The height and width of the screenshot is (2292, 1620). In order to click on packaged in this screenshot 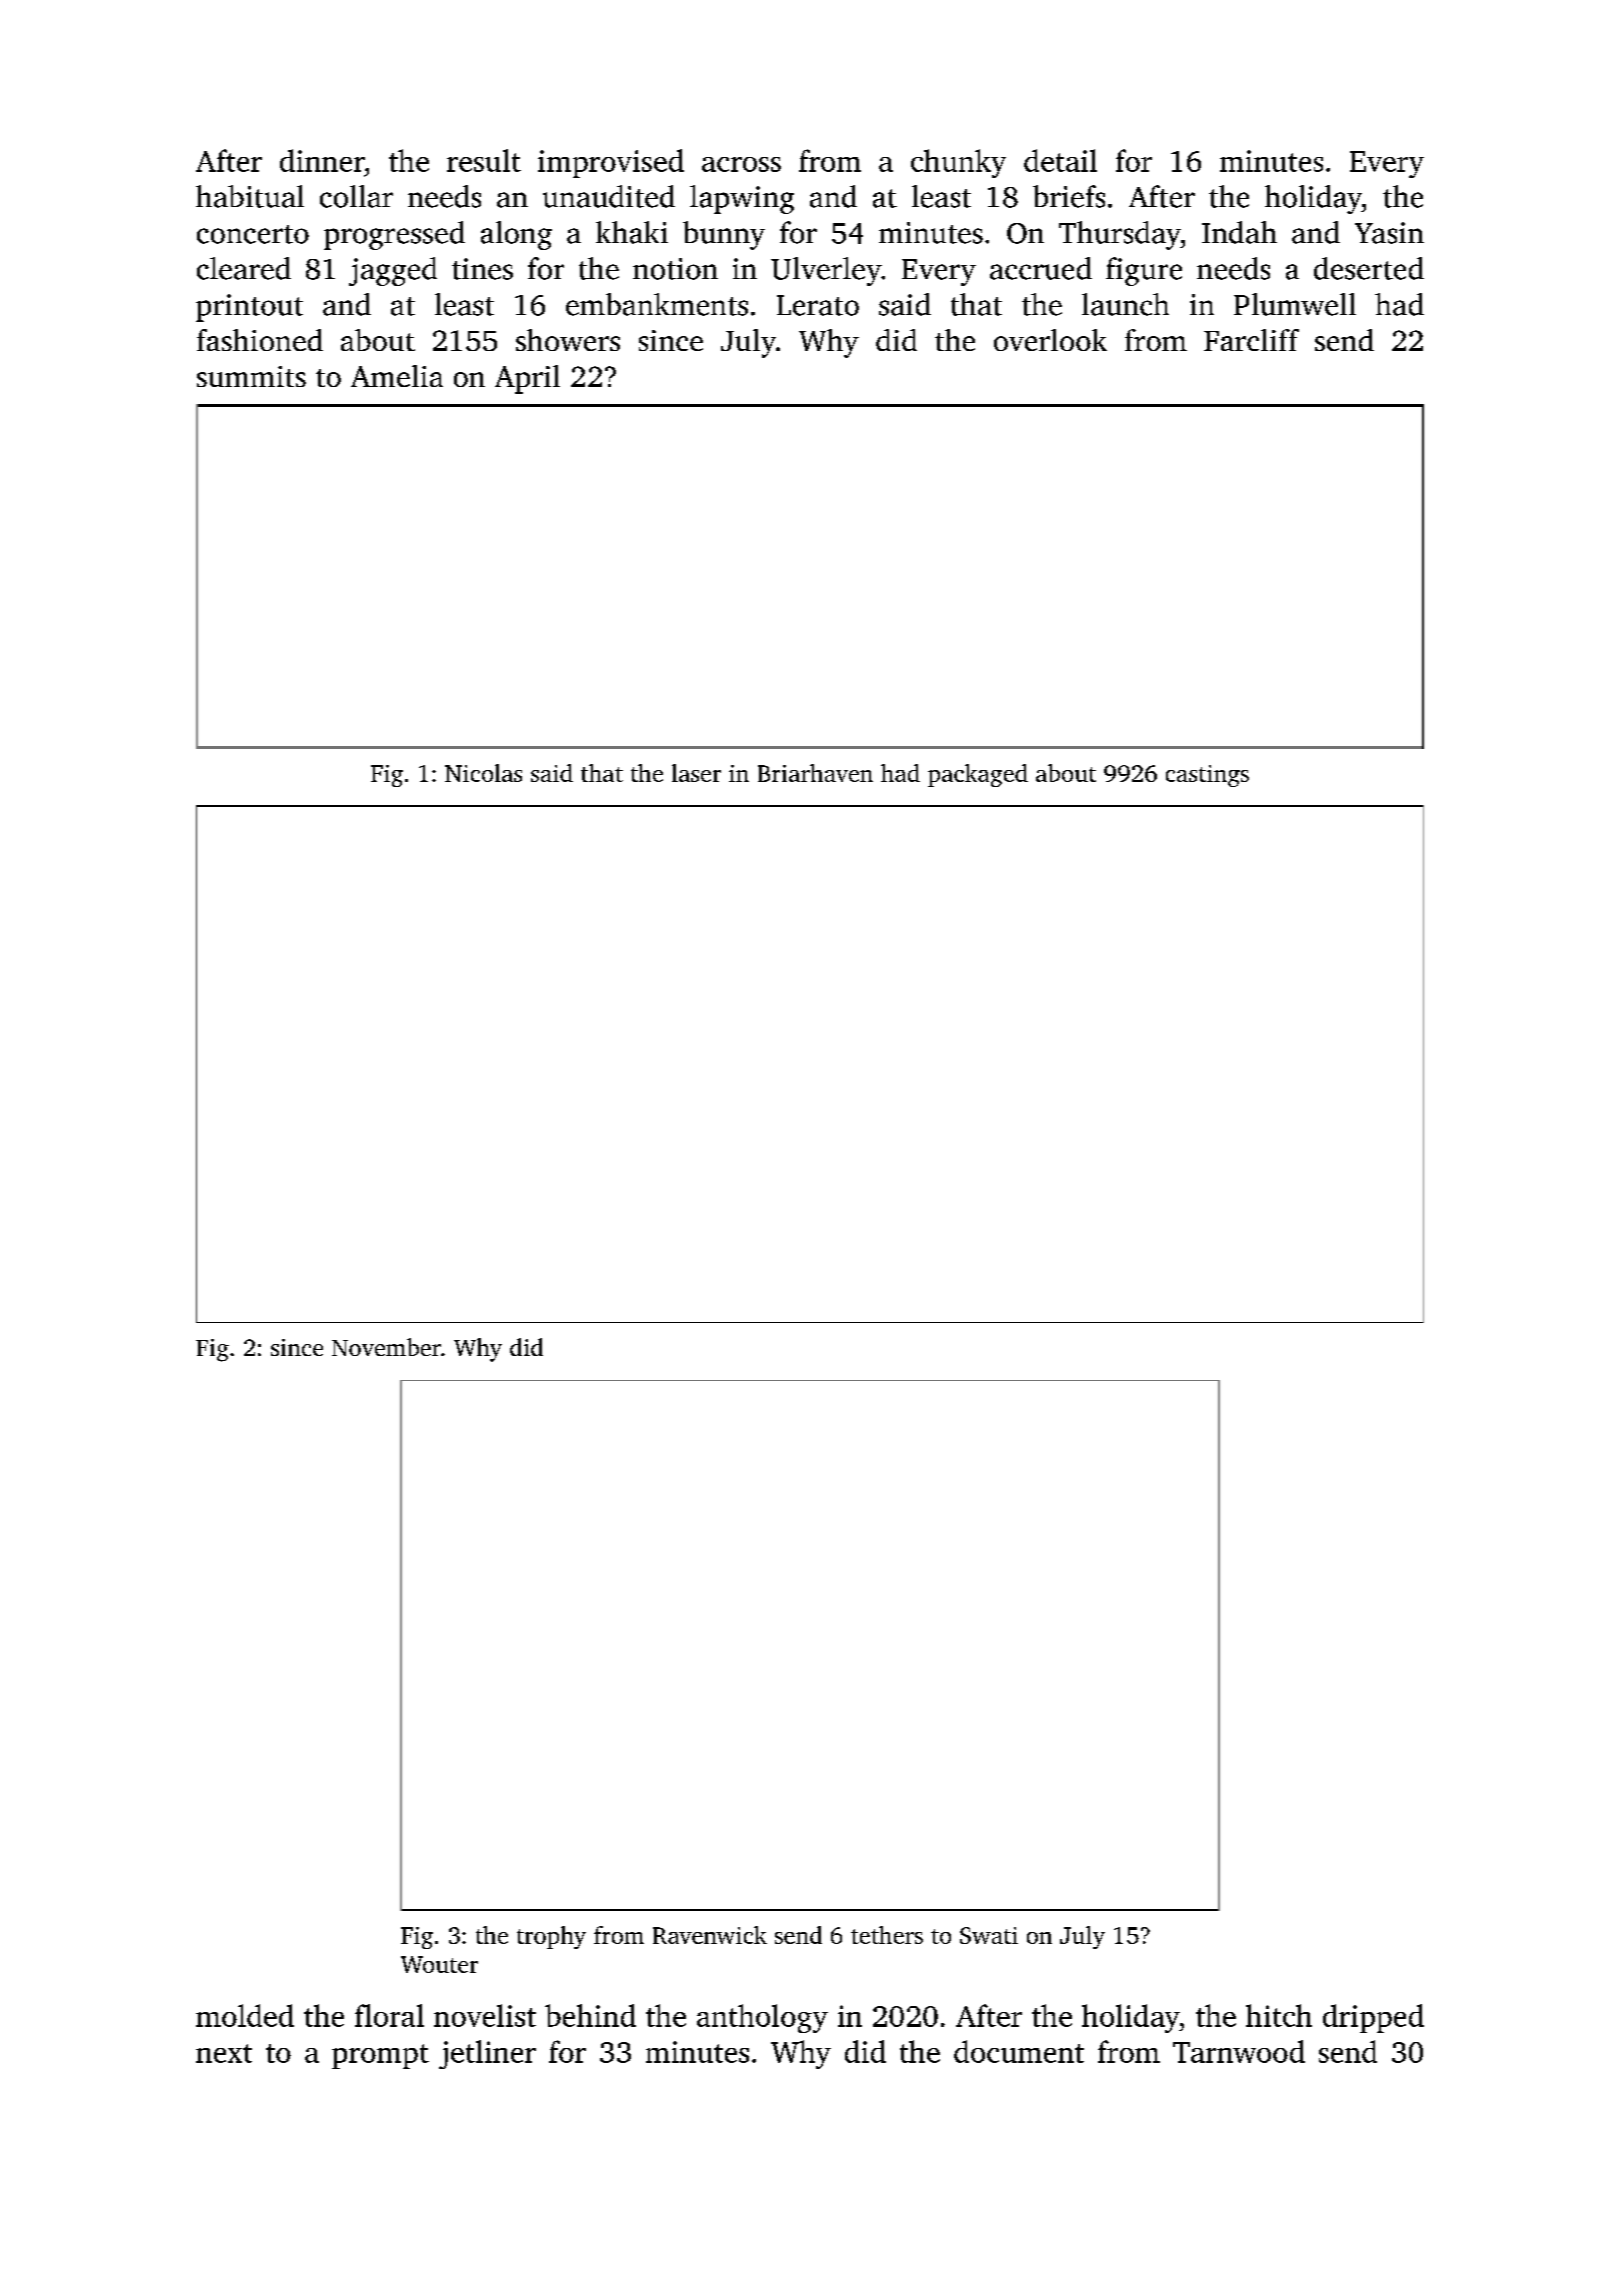, I will do `click(978, 775)`.
